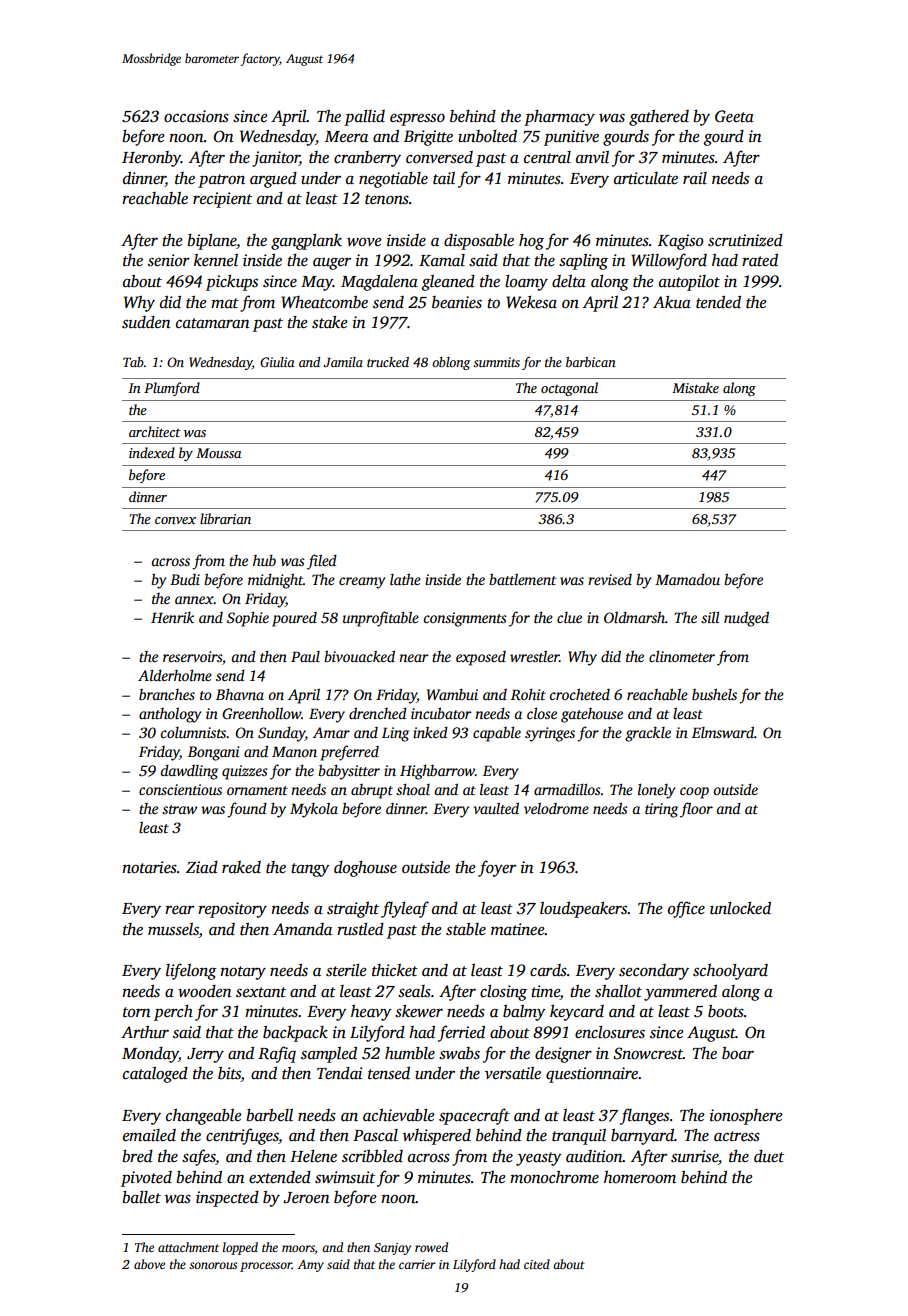  Describe the element at coordinates (221, 181) in the screenshot. I see `patron` at that location.
